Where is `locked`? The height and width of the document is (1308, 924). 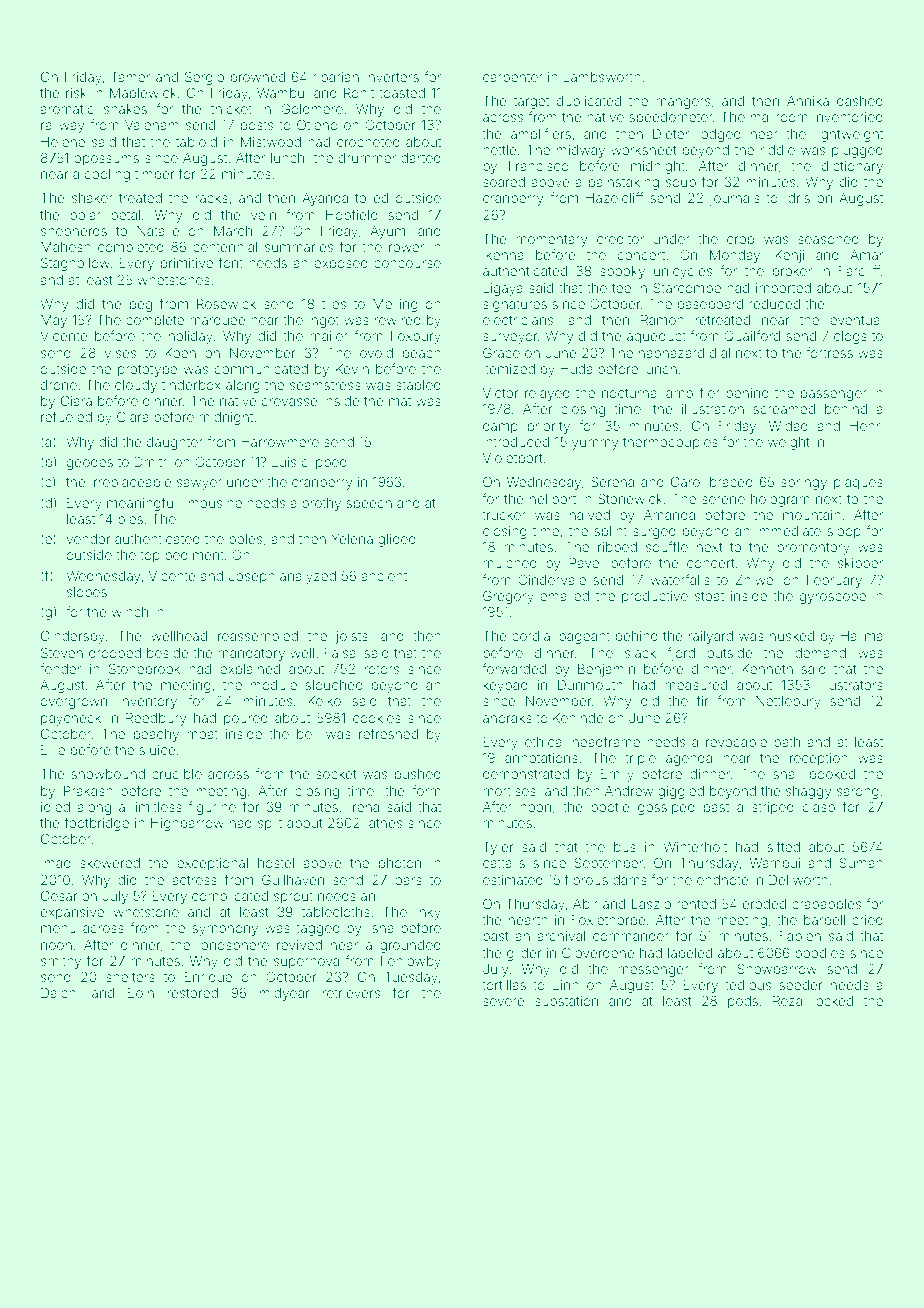
locked is located at coordinates (833, 1001).
